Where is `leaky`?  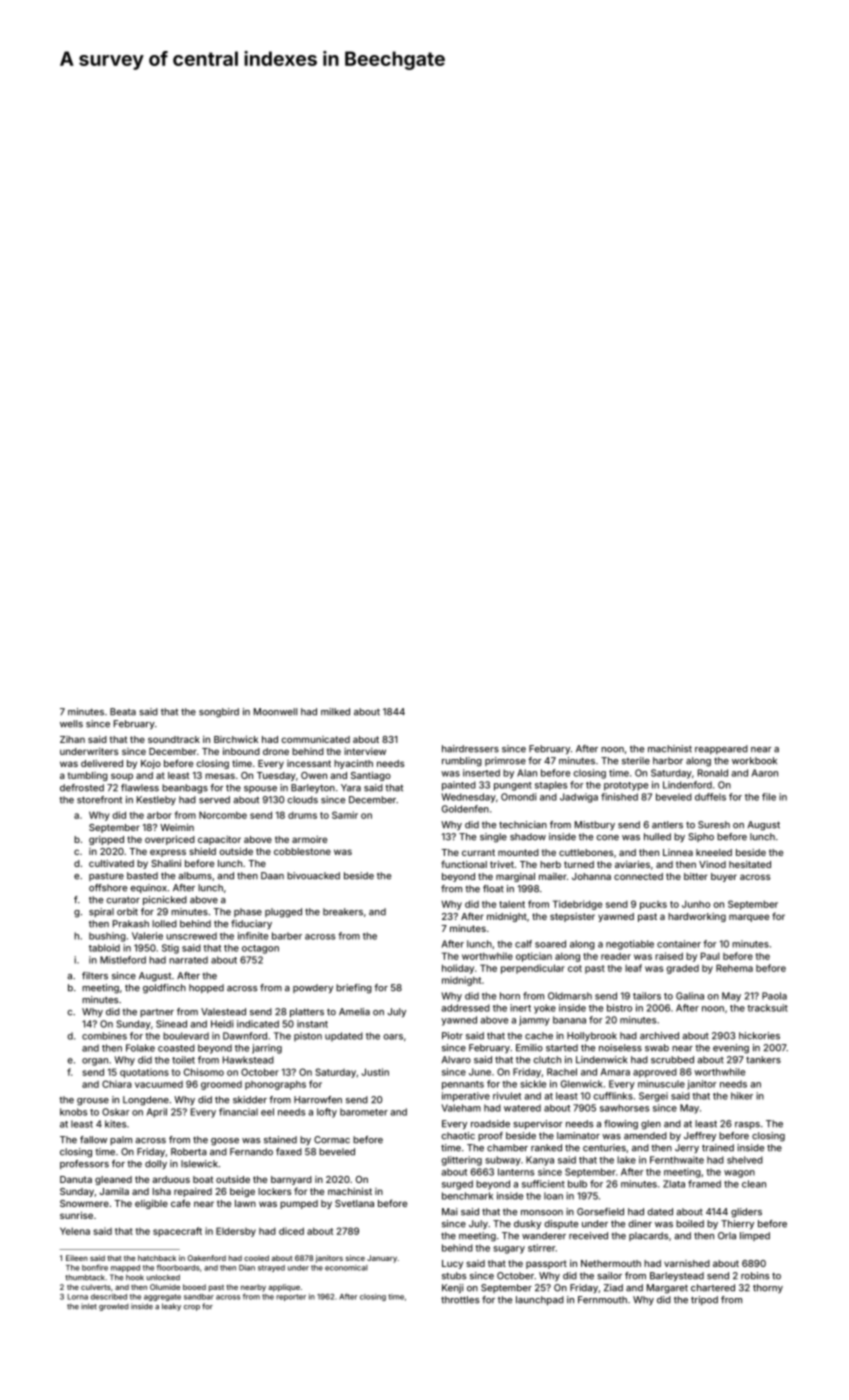 leaky is located at coordinates (171, 1307).
